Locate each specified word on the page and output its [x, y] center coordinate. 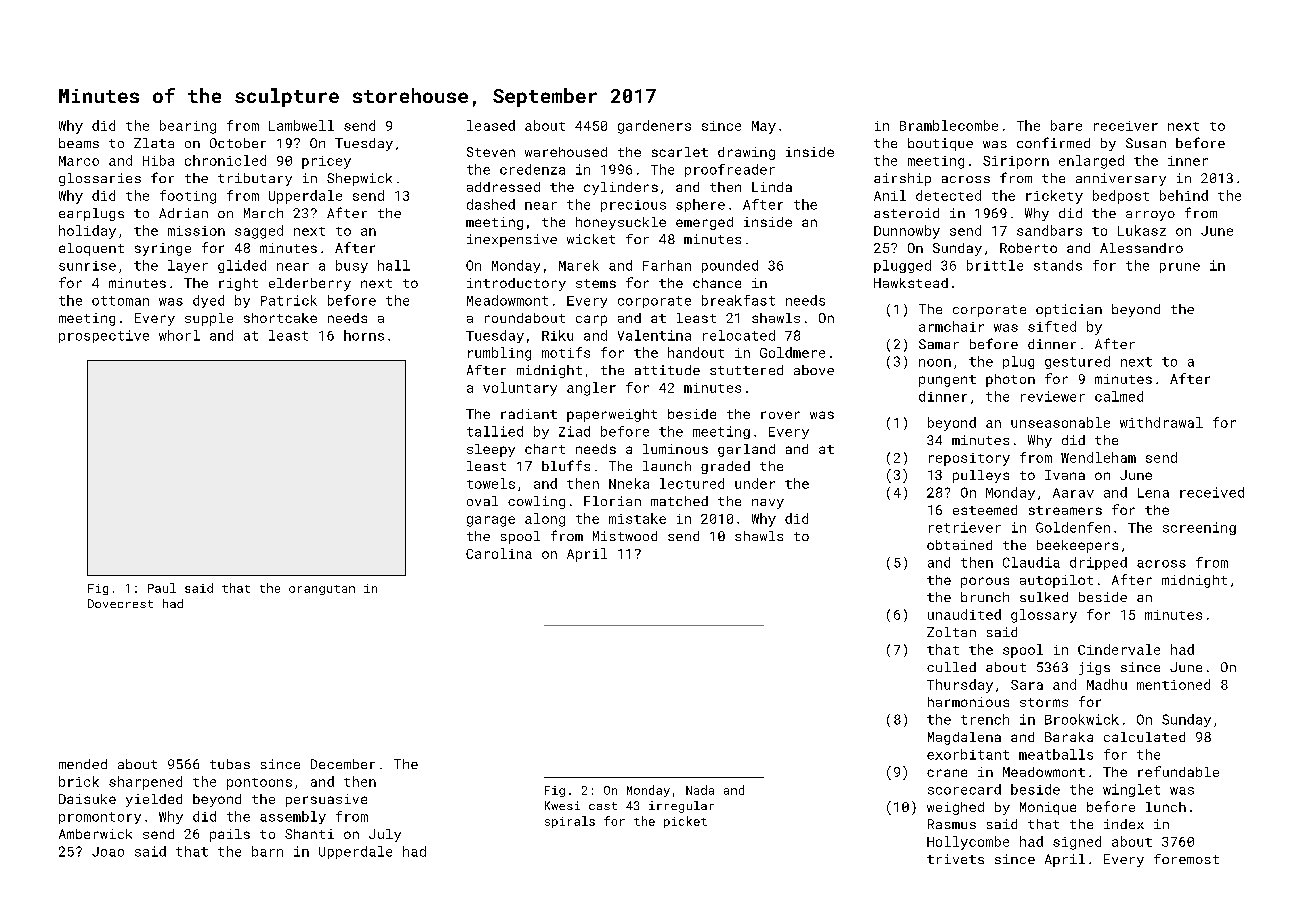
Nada [700, 790]
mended [83, 764]
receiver [1126, 126]
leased [491, 125]
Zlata [154, 143]
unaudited [964, 614]
